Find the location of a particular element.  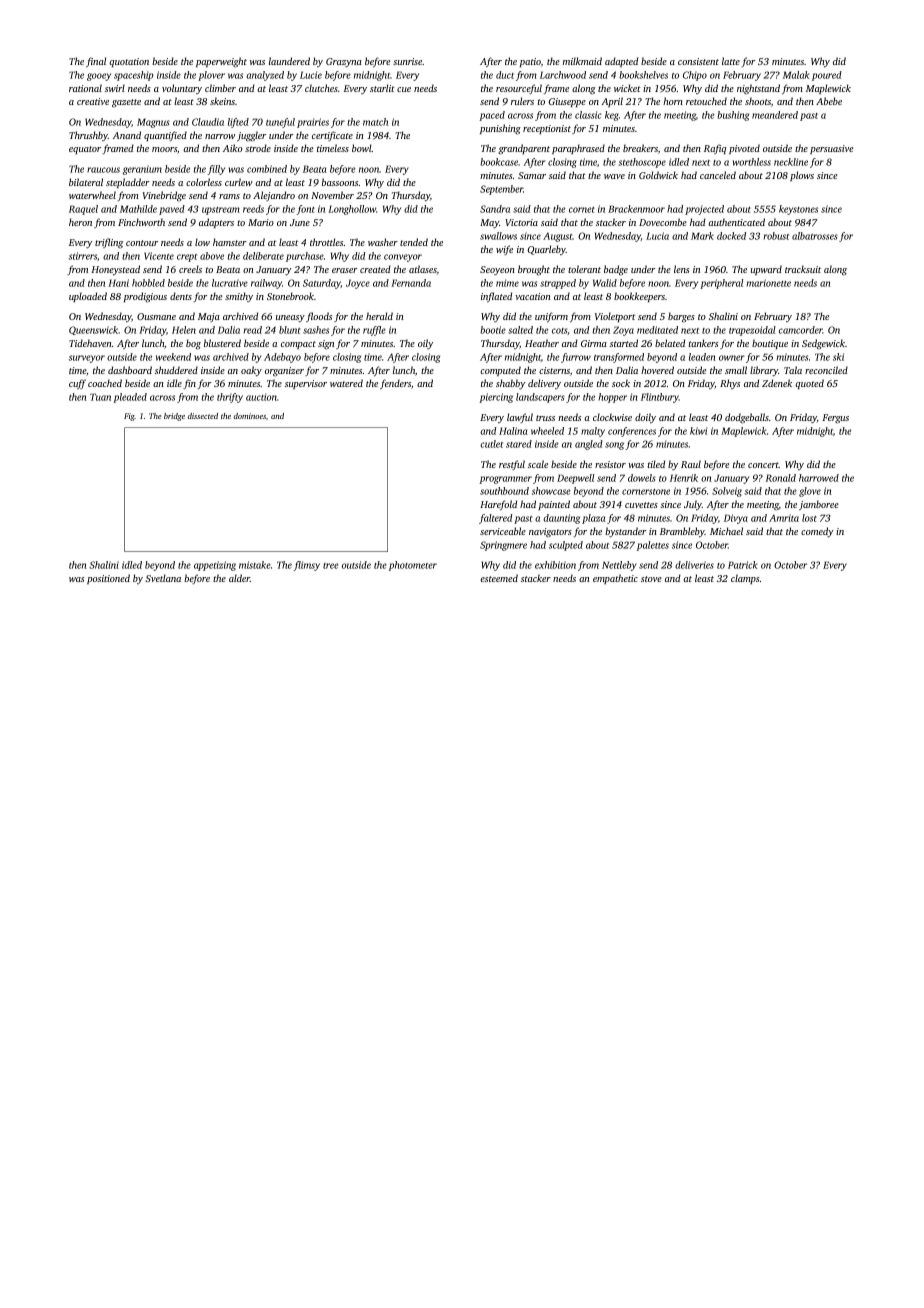

dissected is located at coordinates (203, 416).
